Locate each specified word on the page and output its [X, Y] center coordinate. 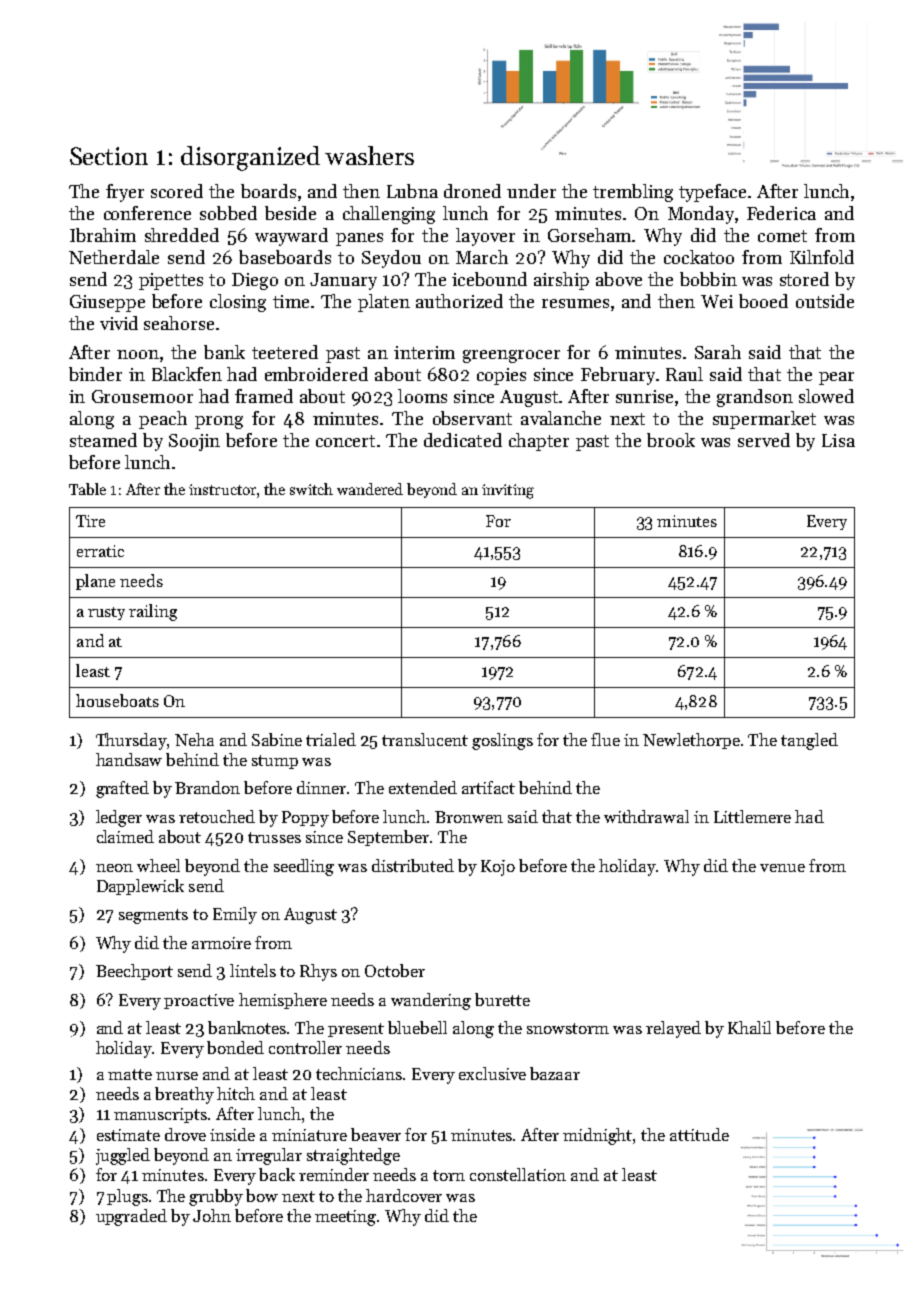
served [764, 440]
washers [369, 155]
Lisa [838, 440]
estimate [128, 1135]
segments [153, 916]
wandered [370, 489]
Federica [781, 213]
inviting [508, 491]
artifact [488, 787]
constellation [518, 1174]
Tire [90, 521]
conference [147, 213]
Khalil [749, 1027]
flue [605, 739]
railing [153, 612]
